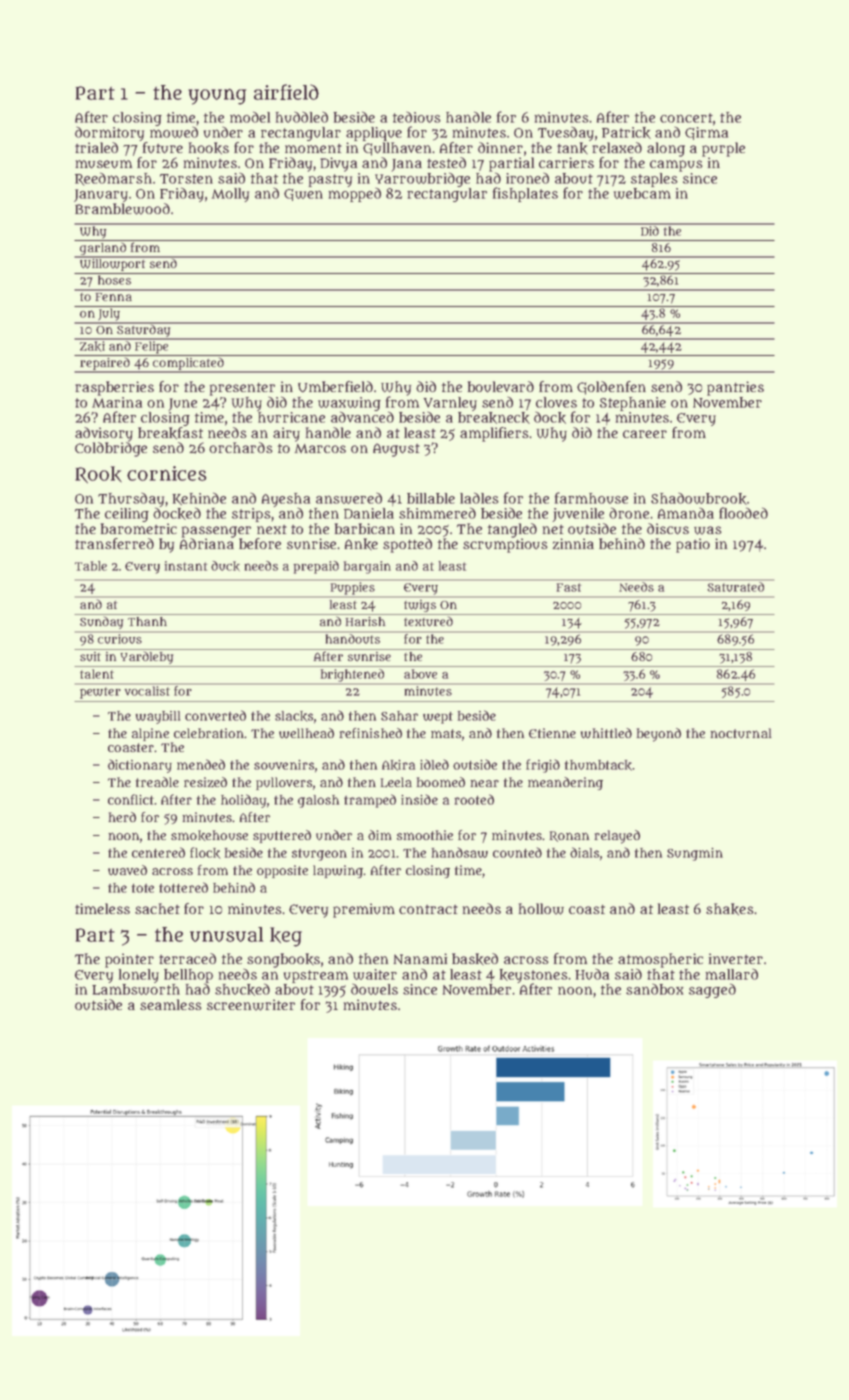 Image resolution: width=849 pixels, height=1400 pixels. I want to click on scrumptious, so click(505, 545).
